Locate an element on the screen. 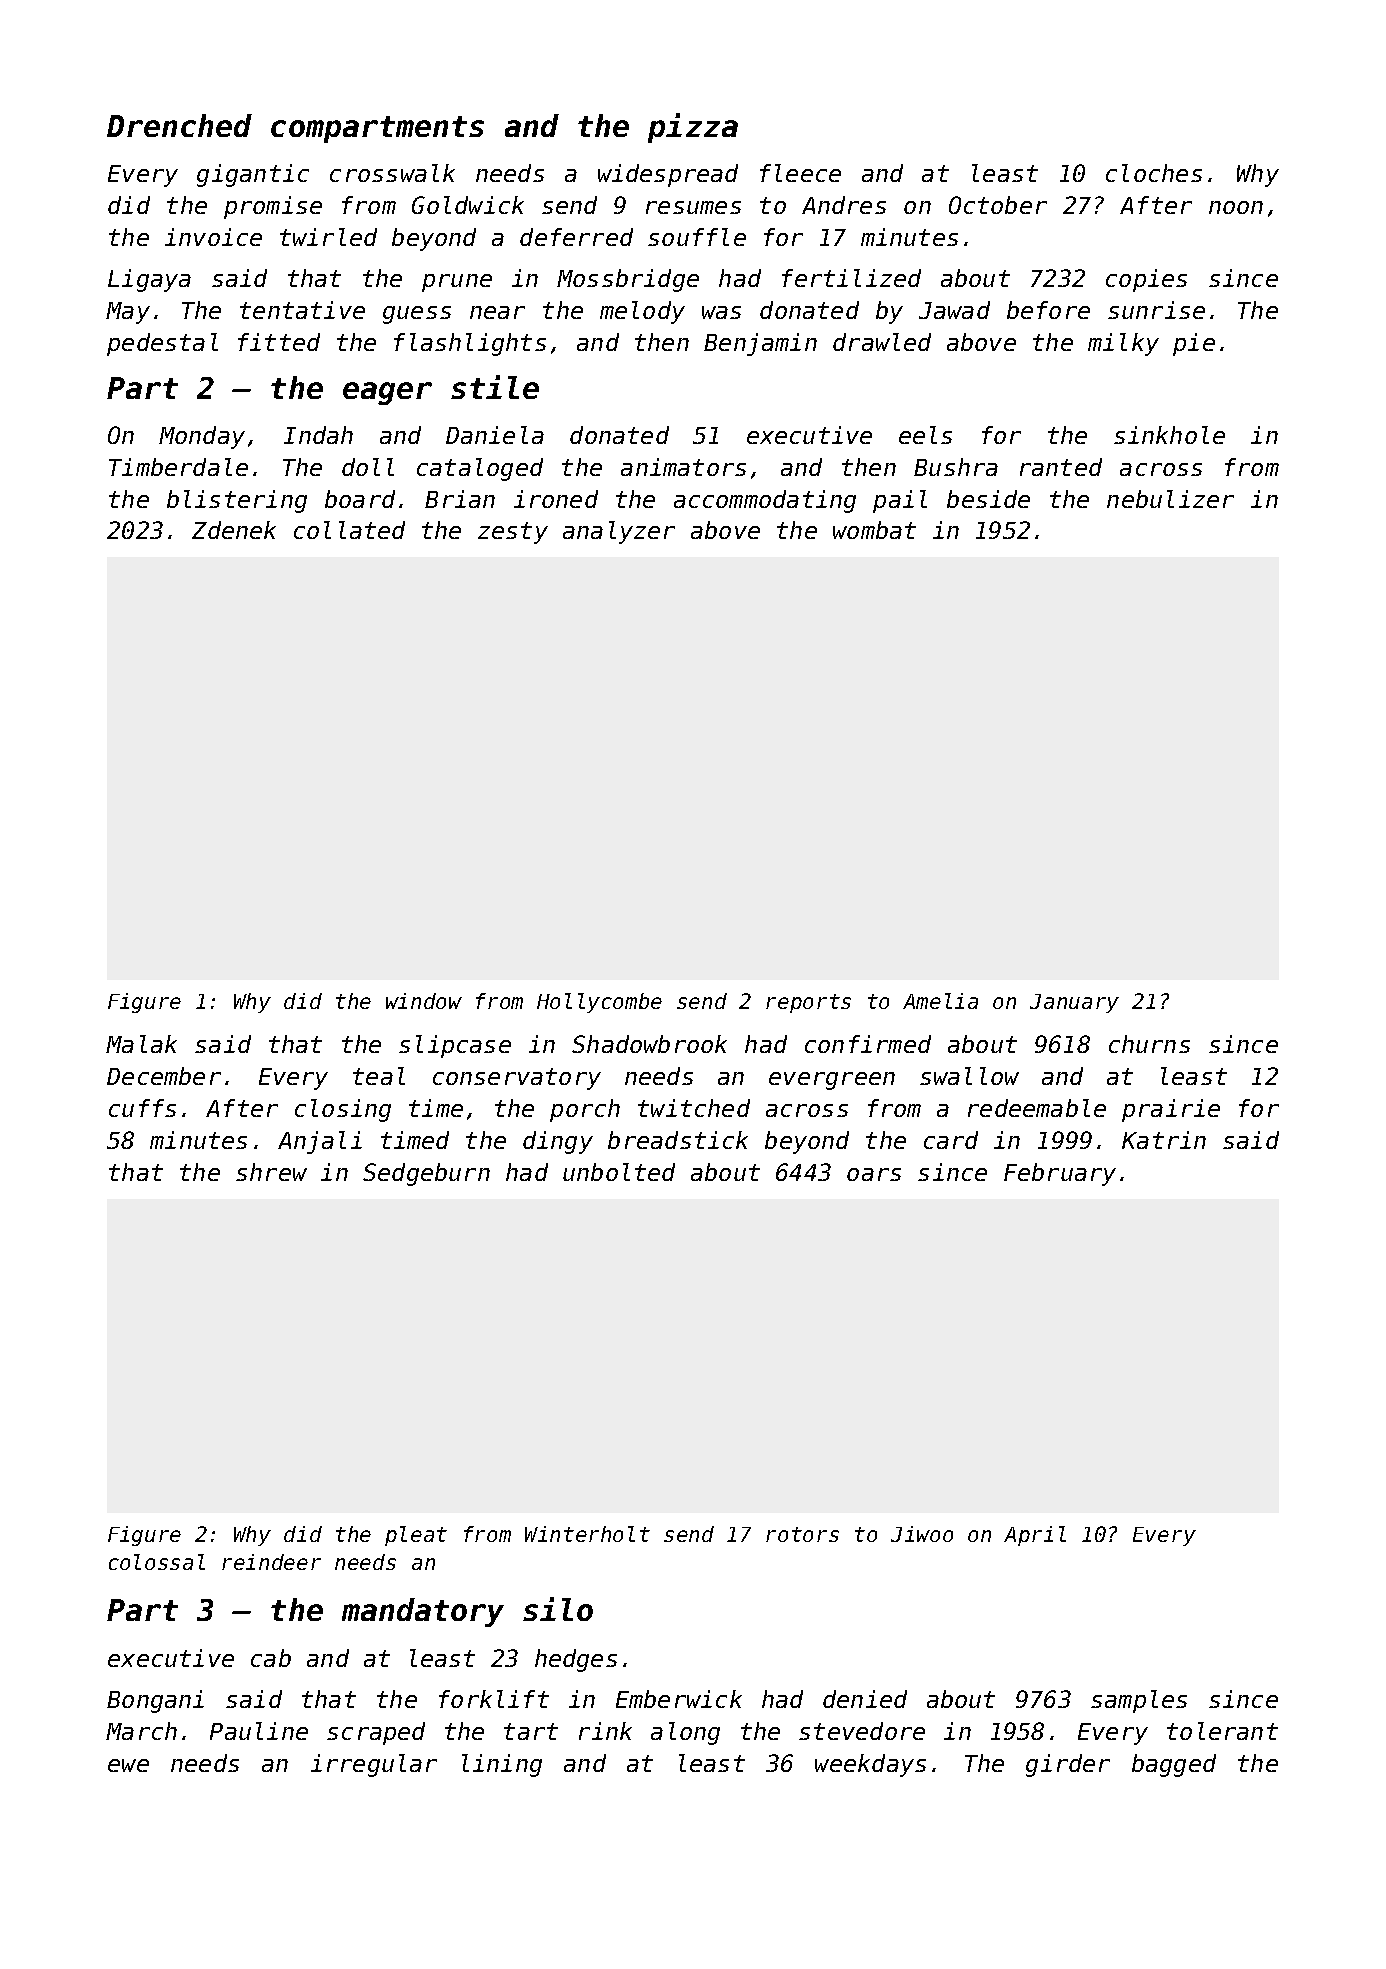  cloches is located at coordinates (1154, 173).
